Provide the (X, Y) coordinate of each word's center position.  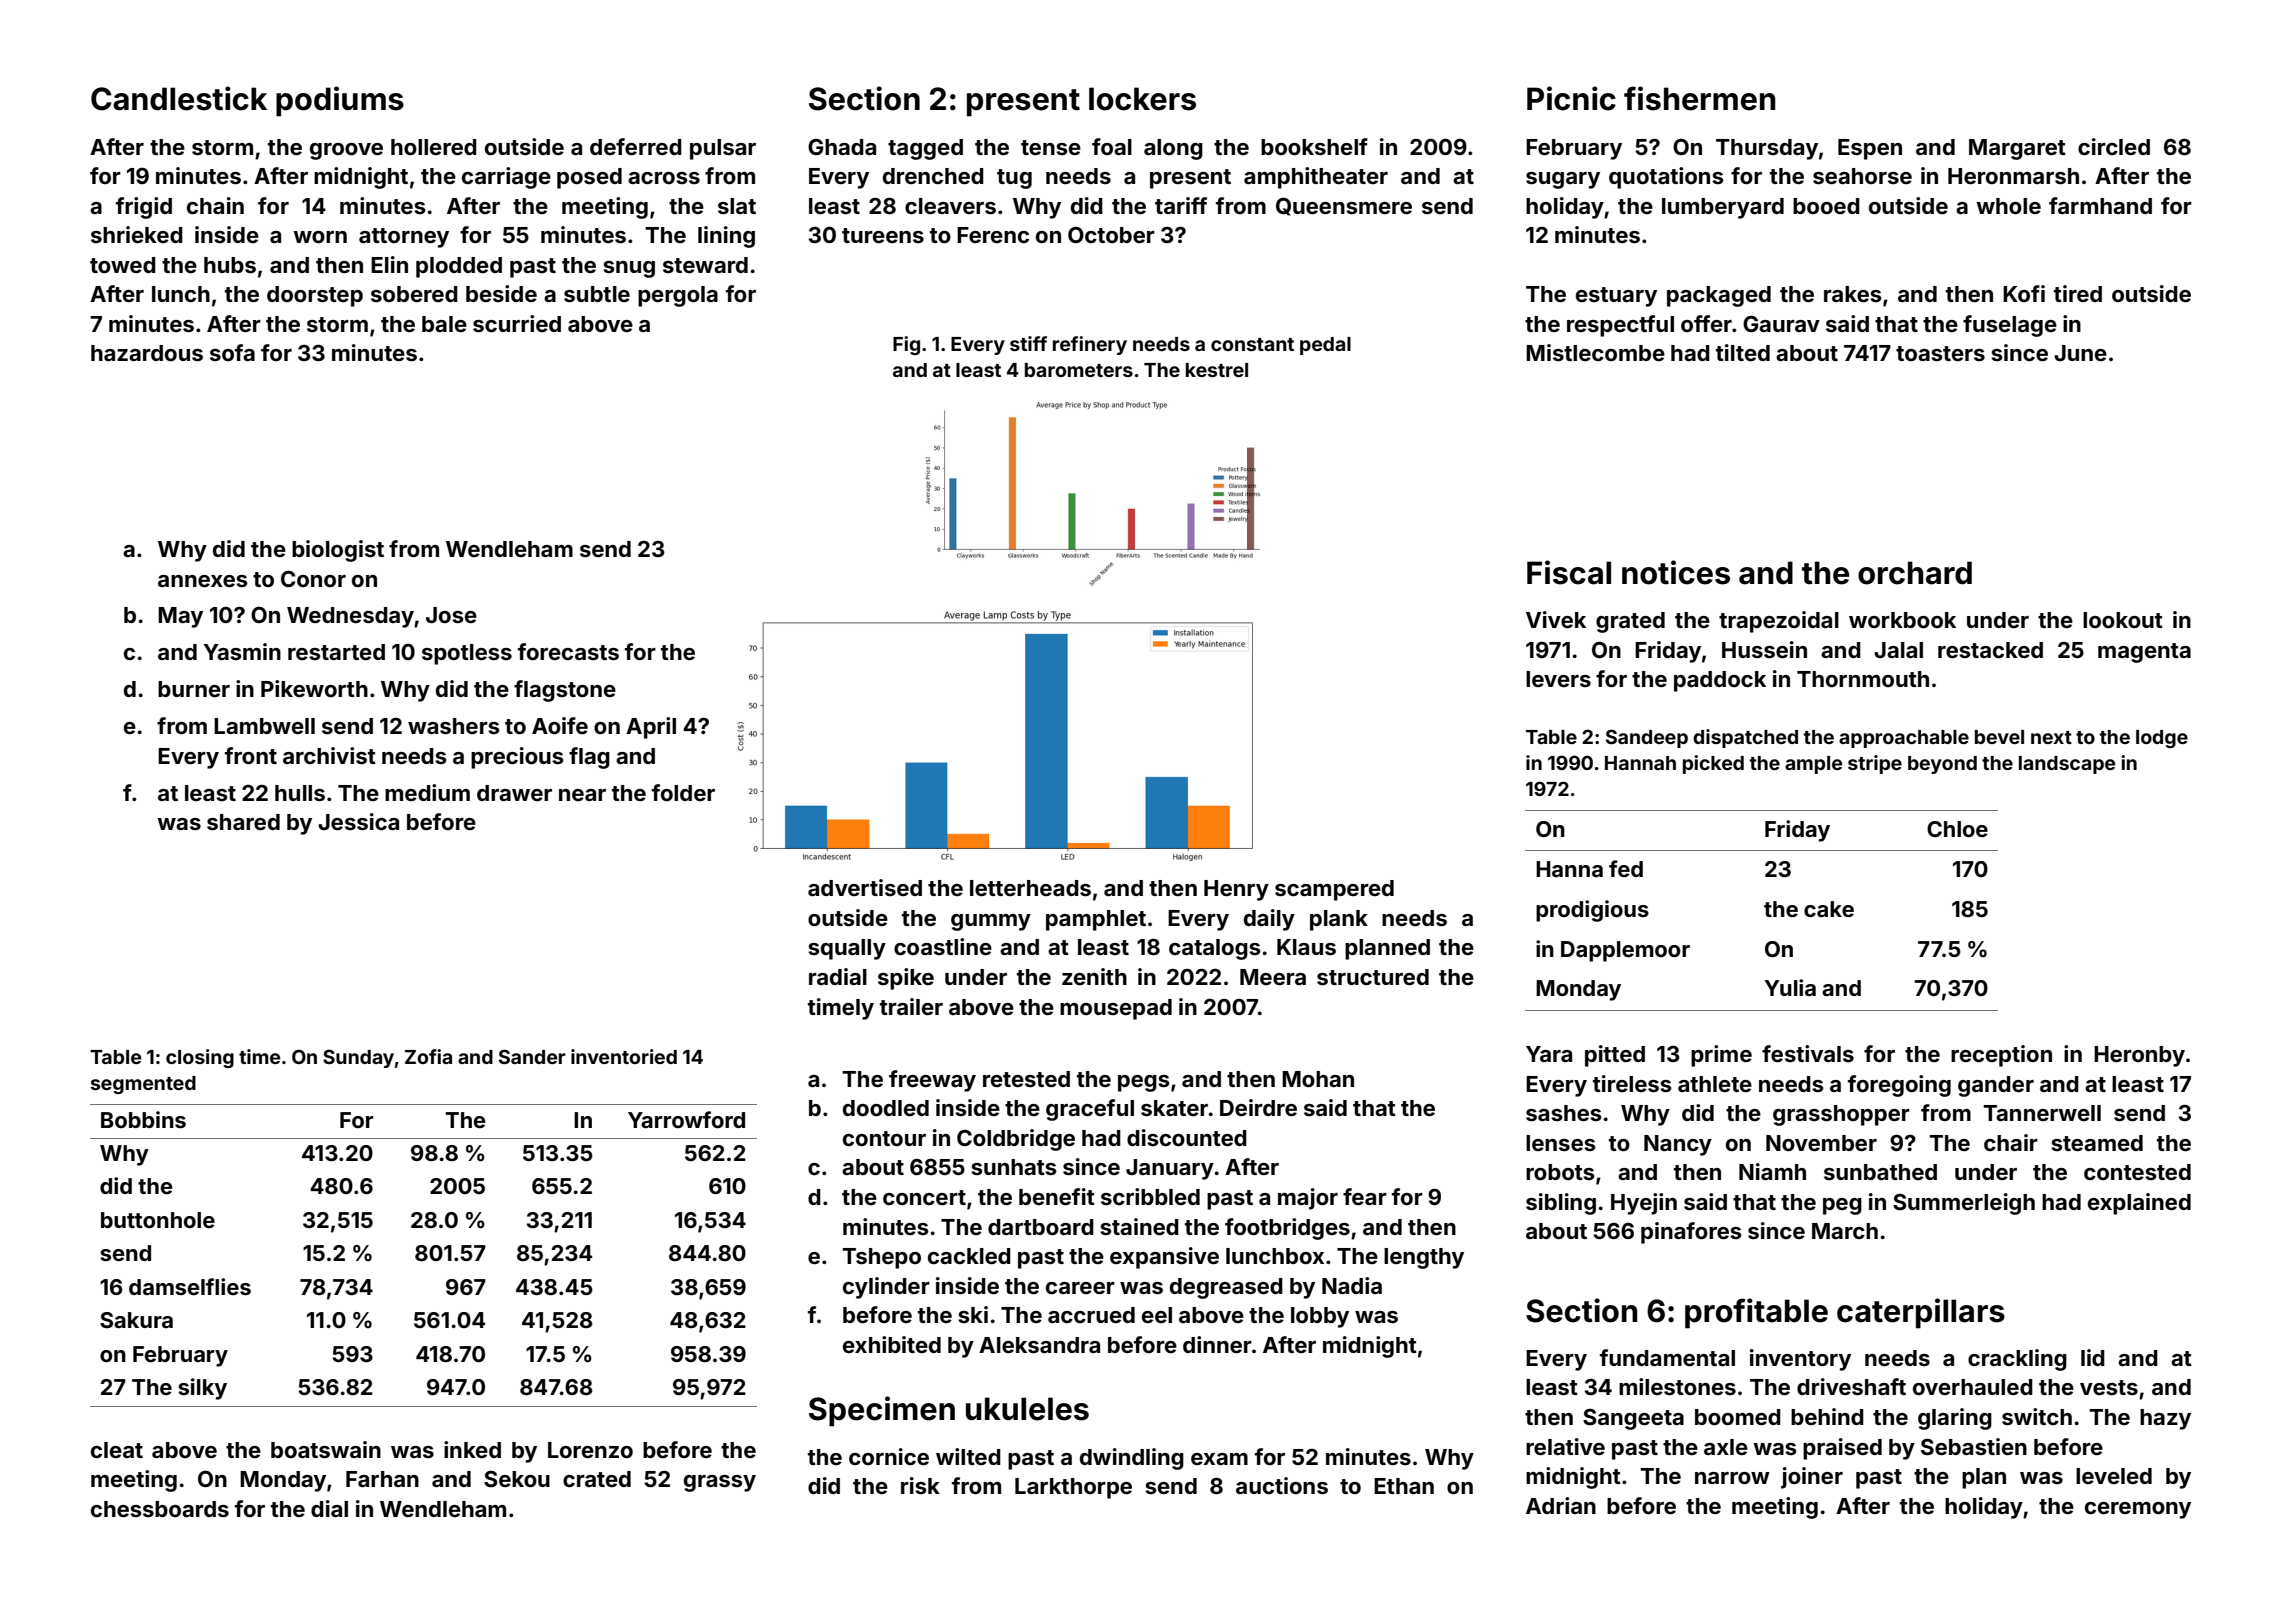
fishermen (1700, 98)
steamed (2097, 1143)
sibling (1561, 1204)
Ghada (842, 147)
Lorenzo (590, 1450)
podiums (340, 101)
